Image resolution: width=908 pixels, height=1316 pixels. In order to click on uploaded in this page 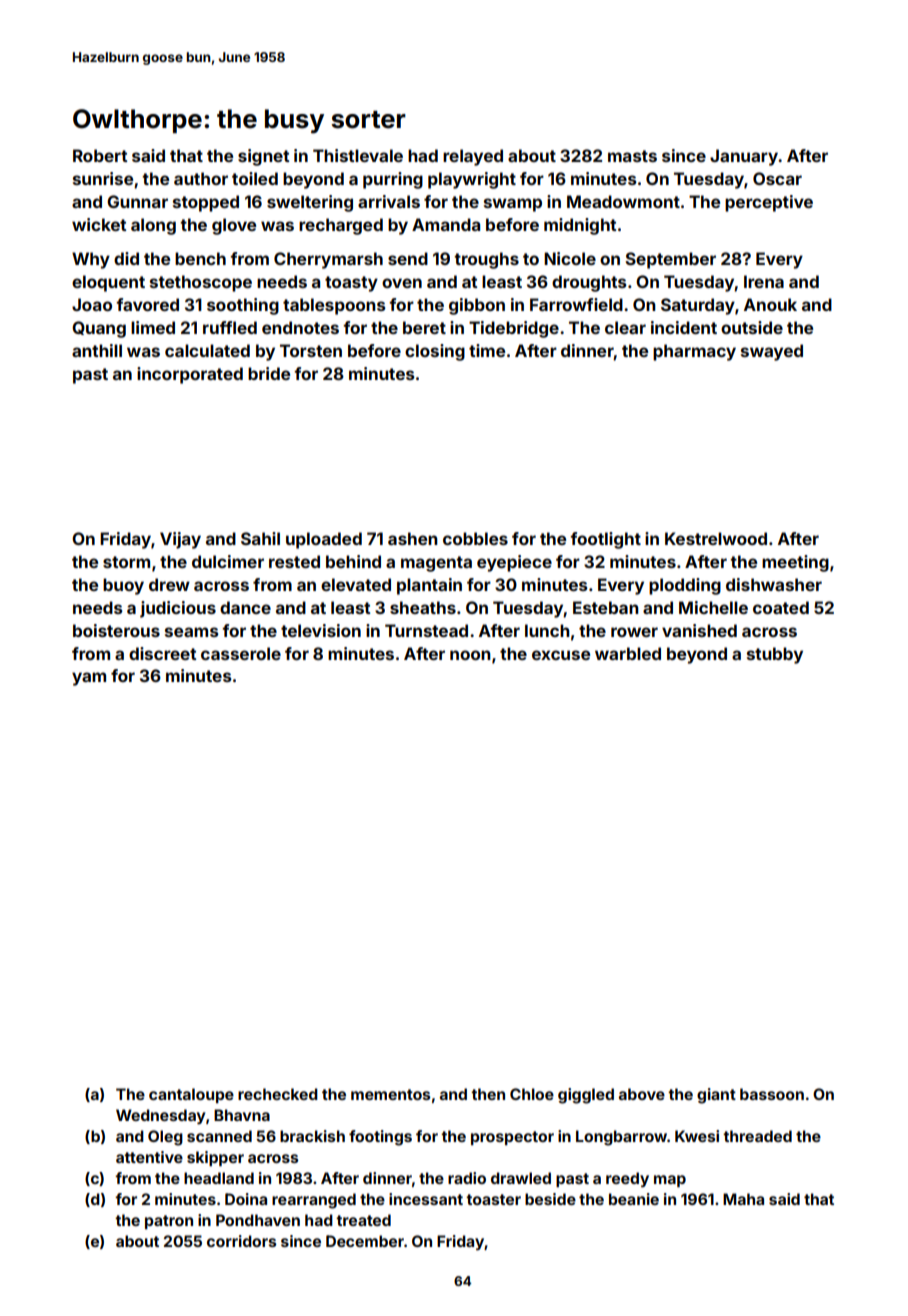, I will do `click(324, 540)`.
